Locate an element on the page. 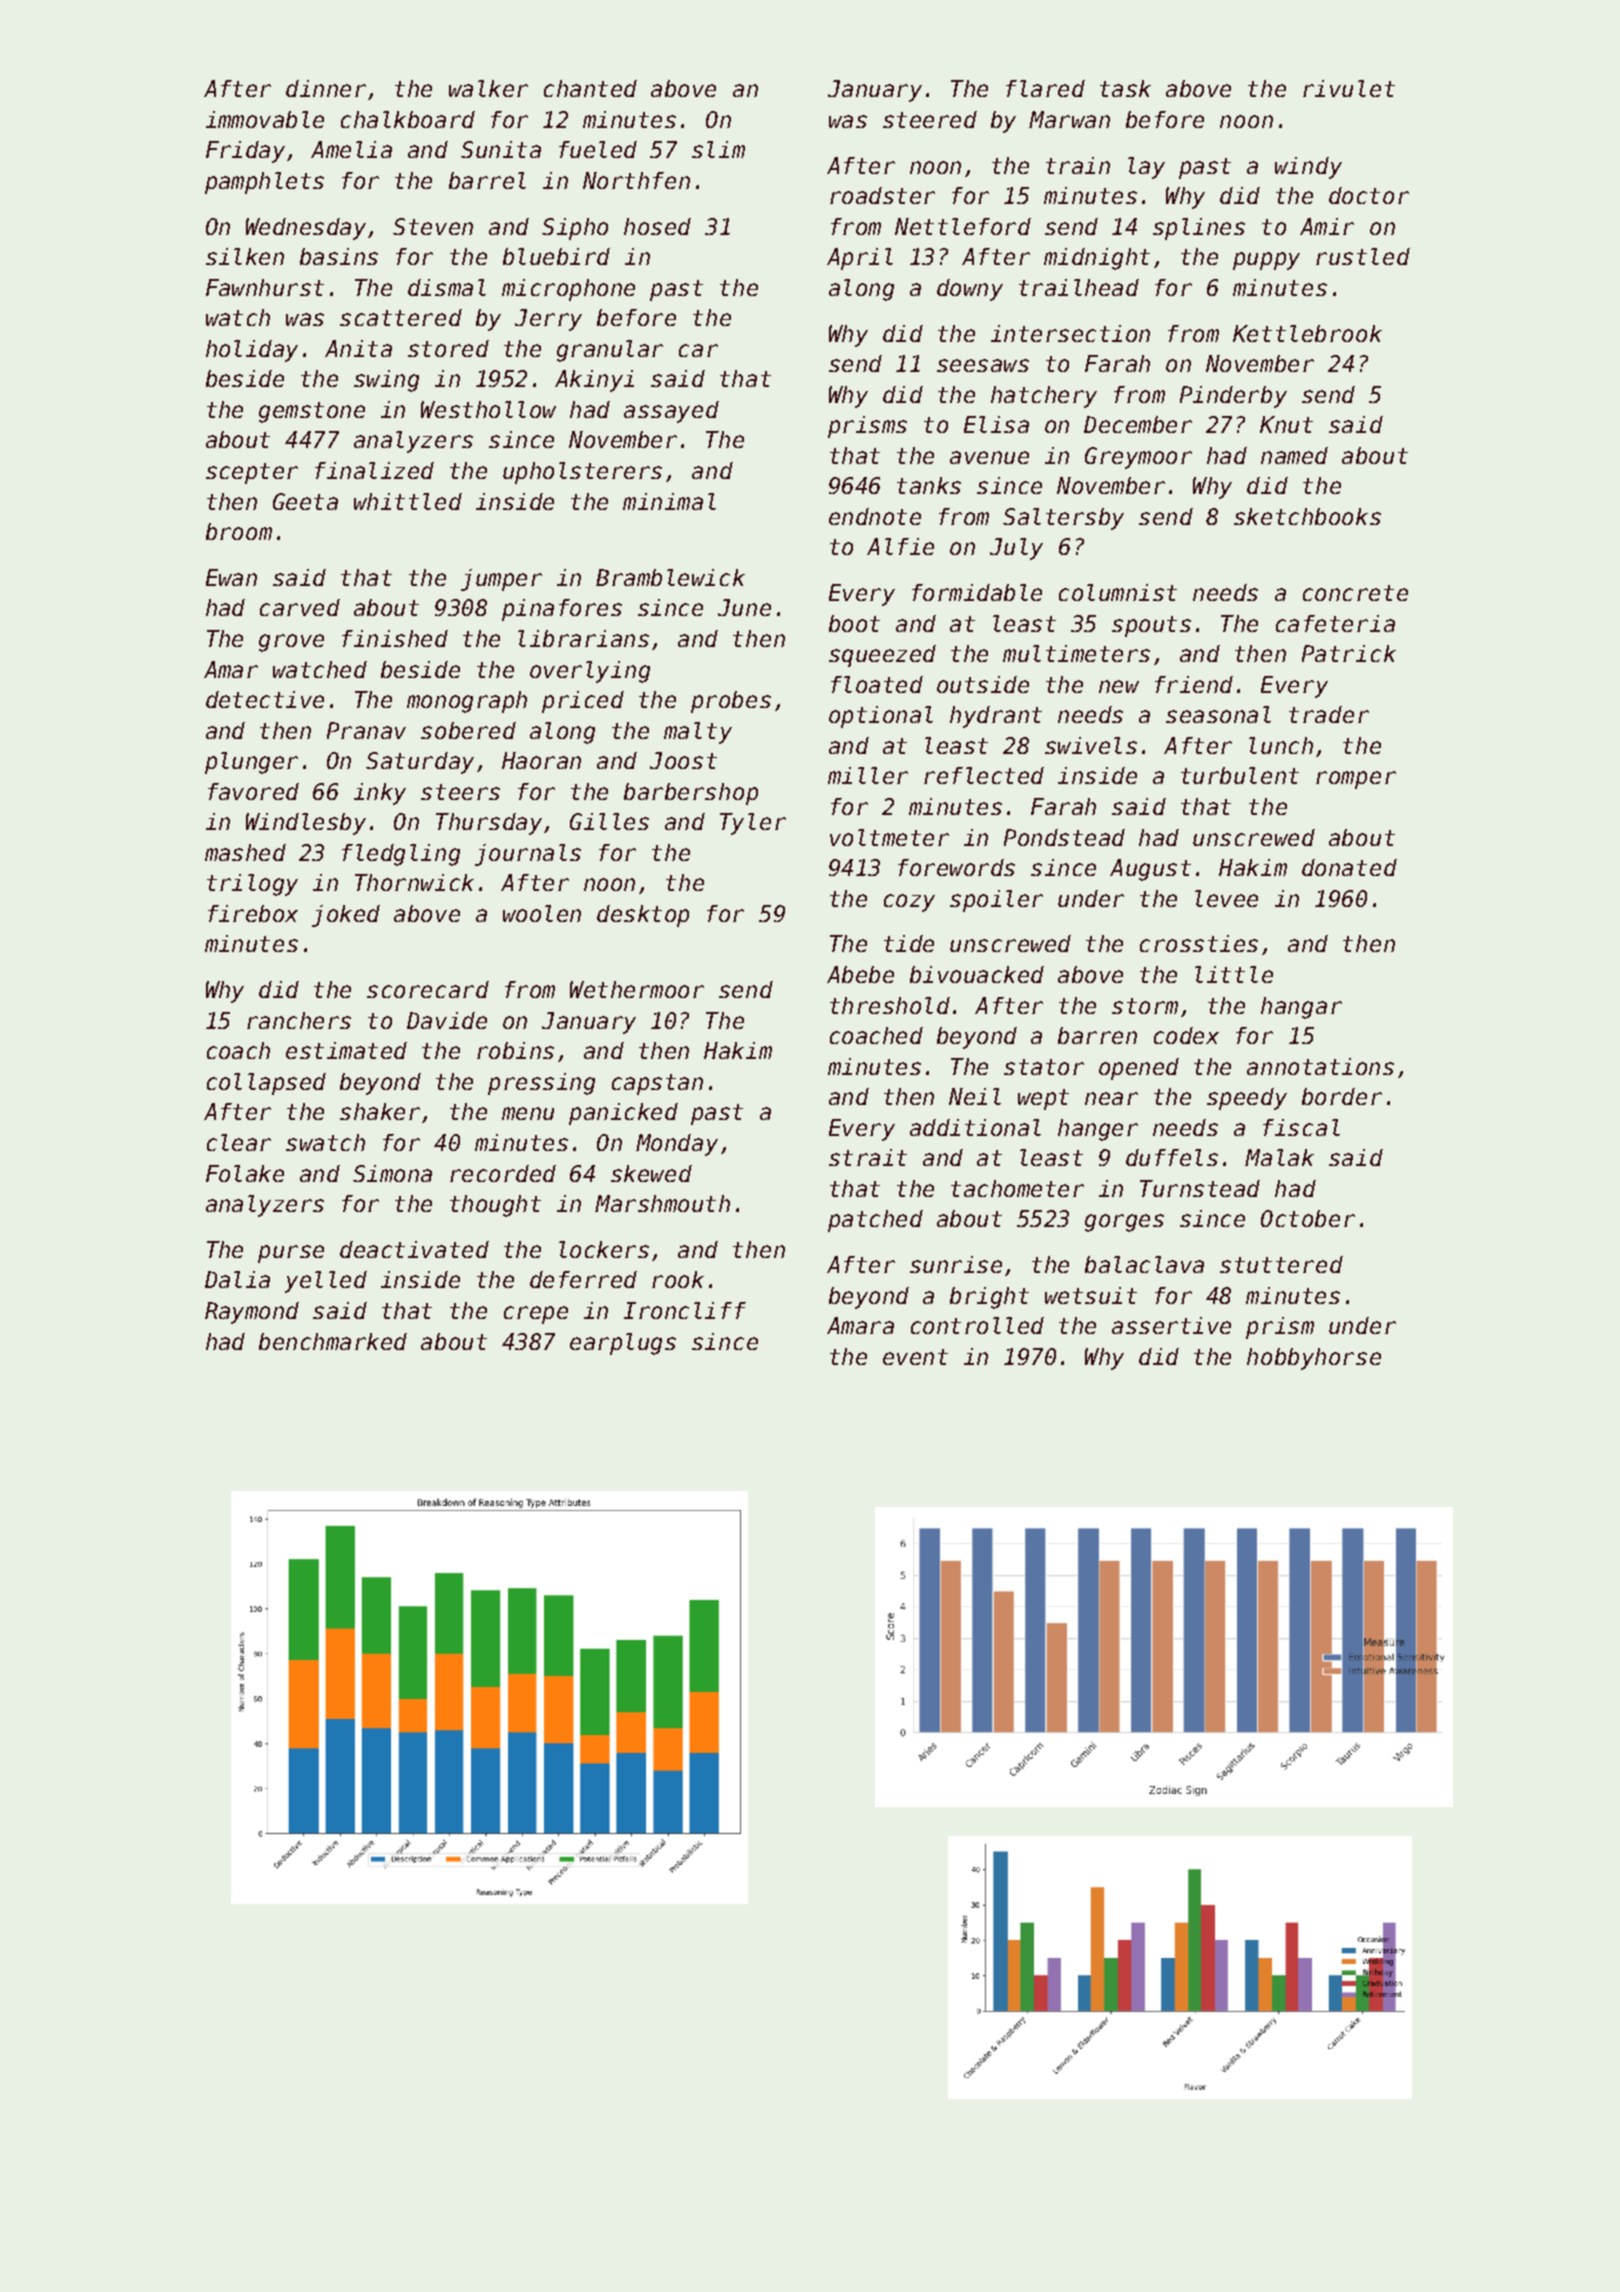 This page has width=1620, height=2292. carved is located at coordinates (300, 607).
